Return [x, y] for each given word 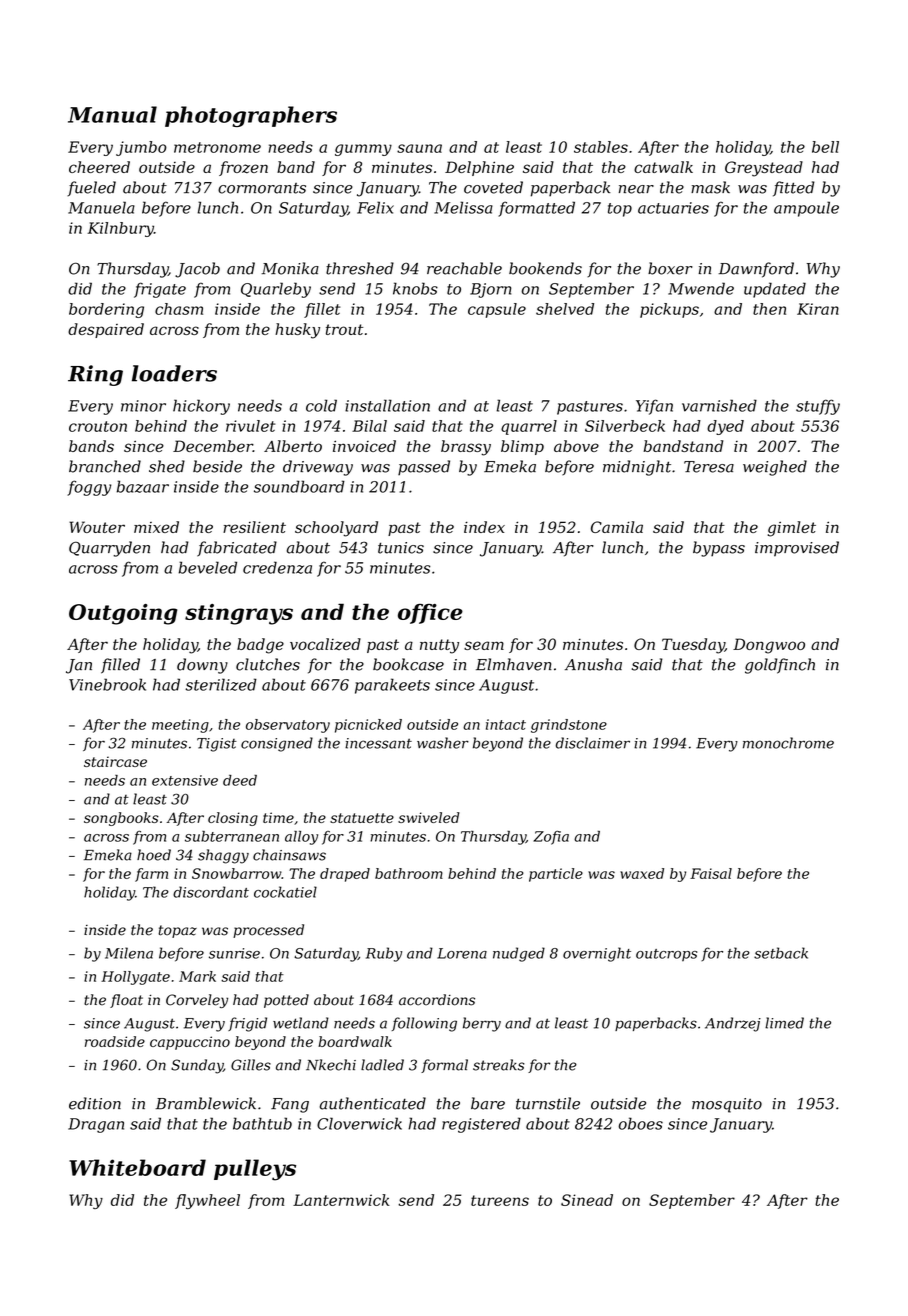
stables [601, 147]
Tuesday [693, 646]
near [636, 189]
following [424, 1024]
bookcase [408, 664]
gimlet [792, 529]
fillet [322, 310]
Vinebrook [107, 684]
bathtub [262, 1123]
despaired [106, 330]
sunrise [234, 953]
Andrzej [733, 1024]
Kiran [818, 309]
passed [424, 468]
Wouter [97, 527]
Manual [112, 114]
